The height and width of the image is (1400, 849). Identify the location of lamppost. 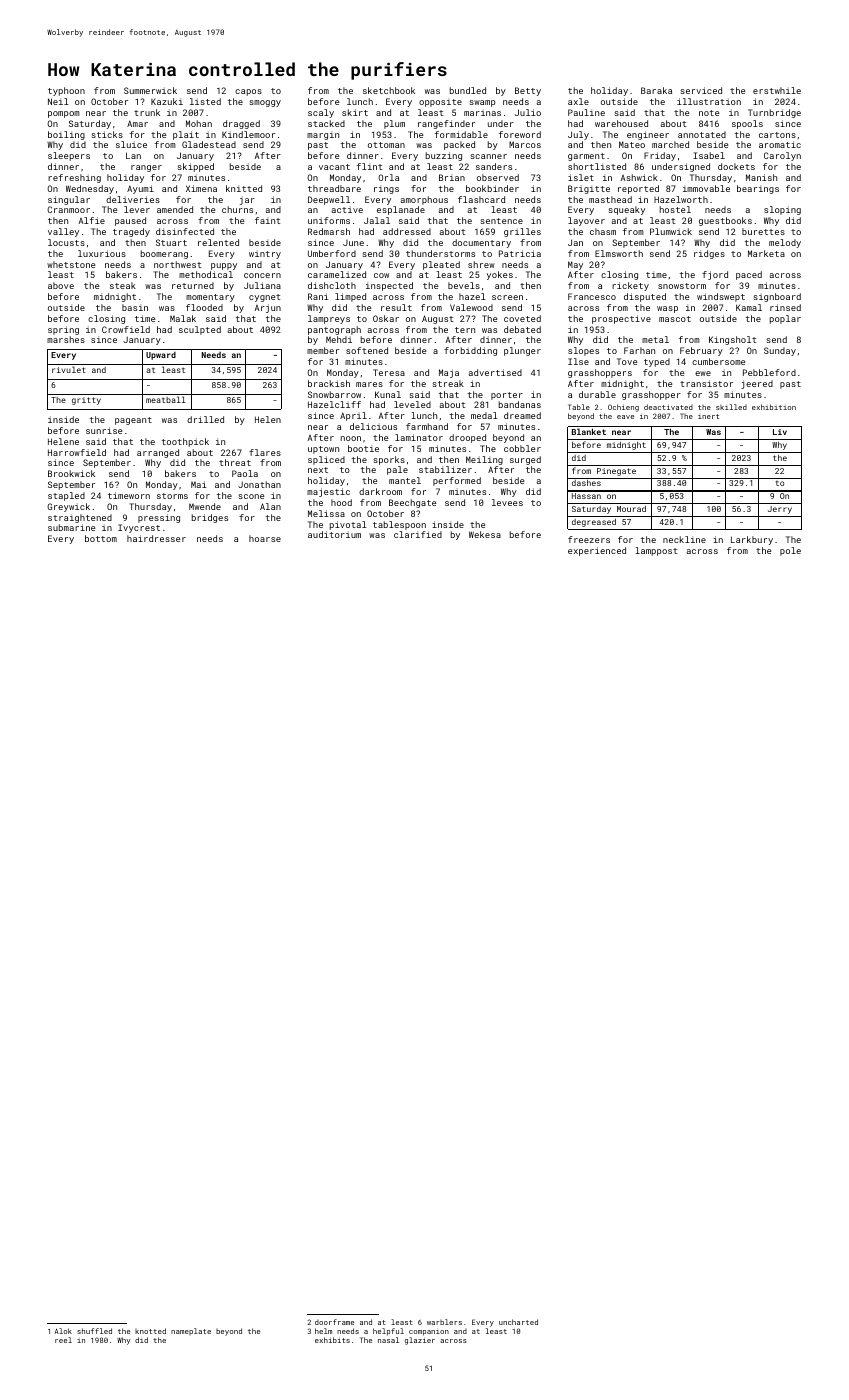
(656, 551).
